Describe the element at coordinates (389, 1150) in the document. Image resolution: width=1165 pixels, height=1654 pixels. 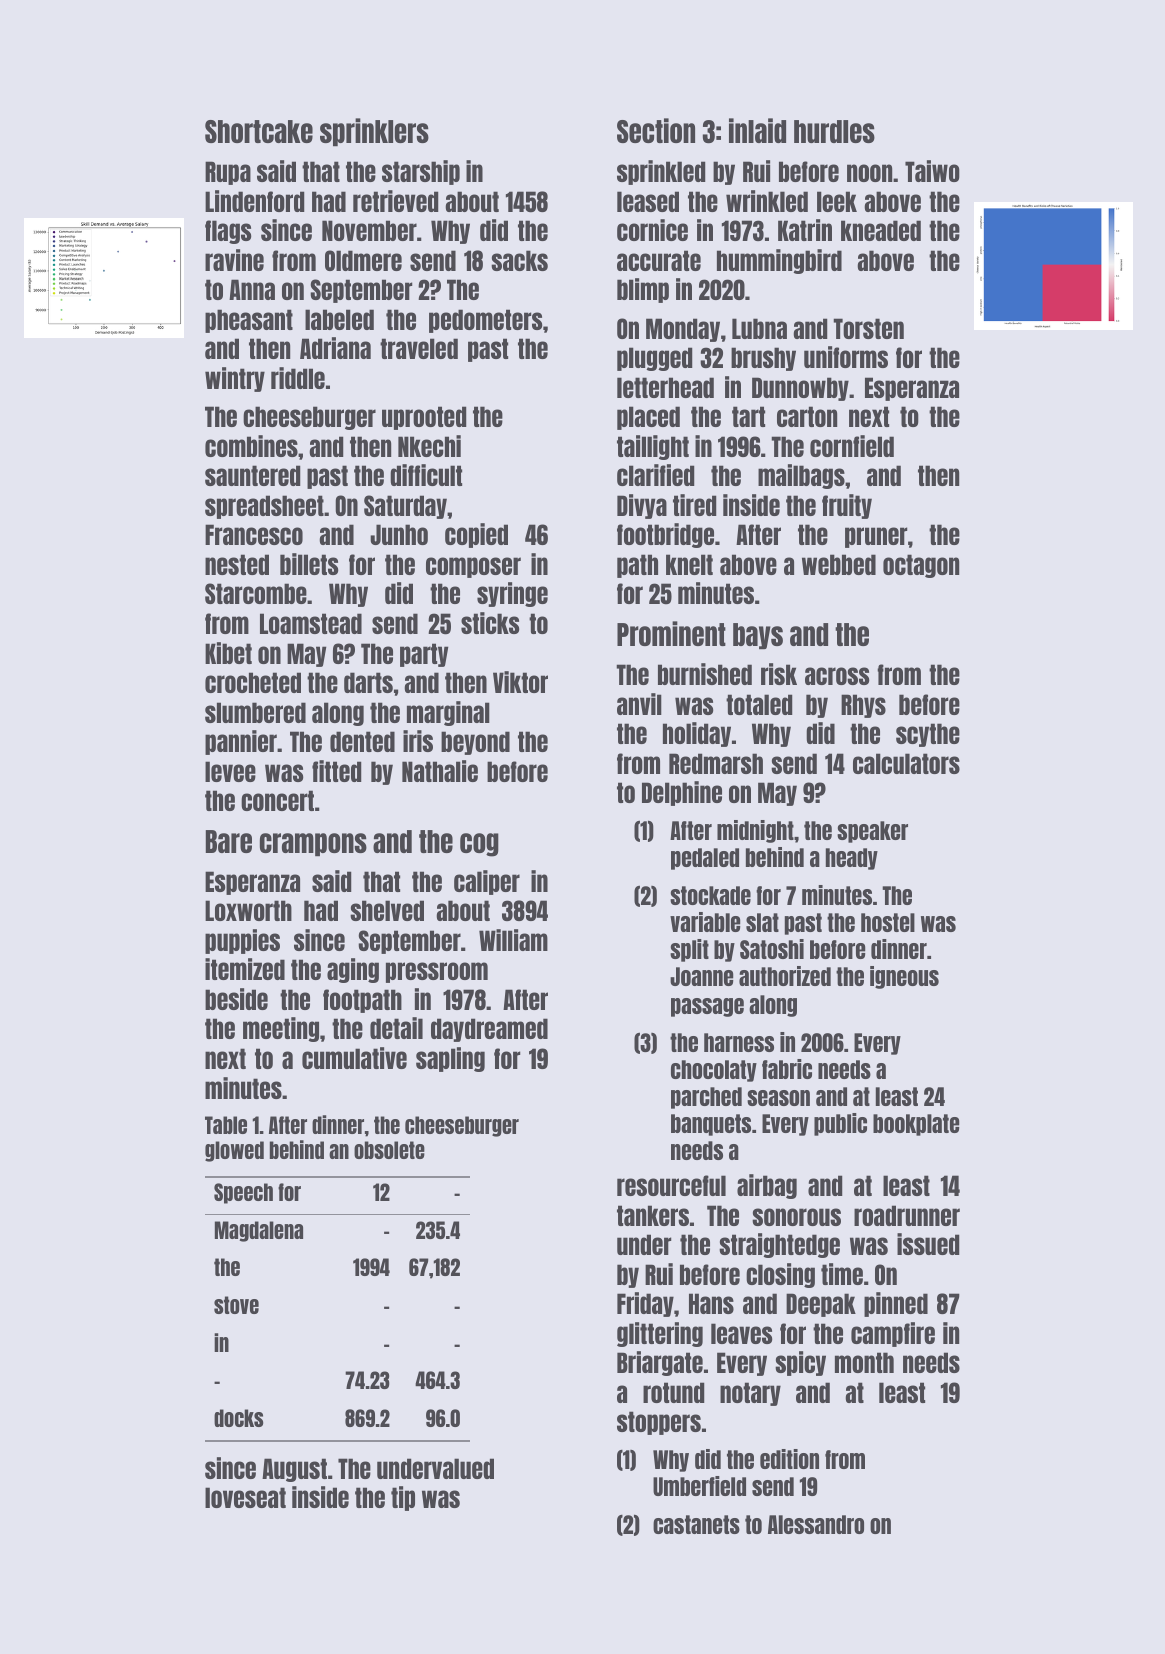
I see `obsolete` at that location.
